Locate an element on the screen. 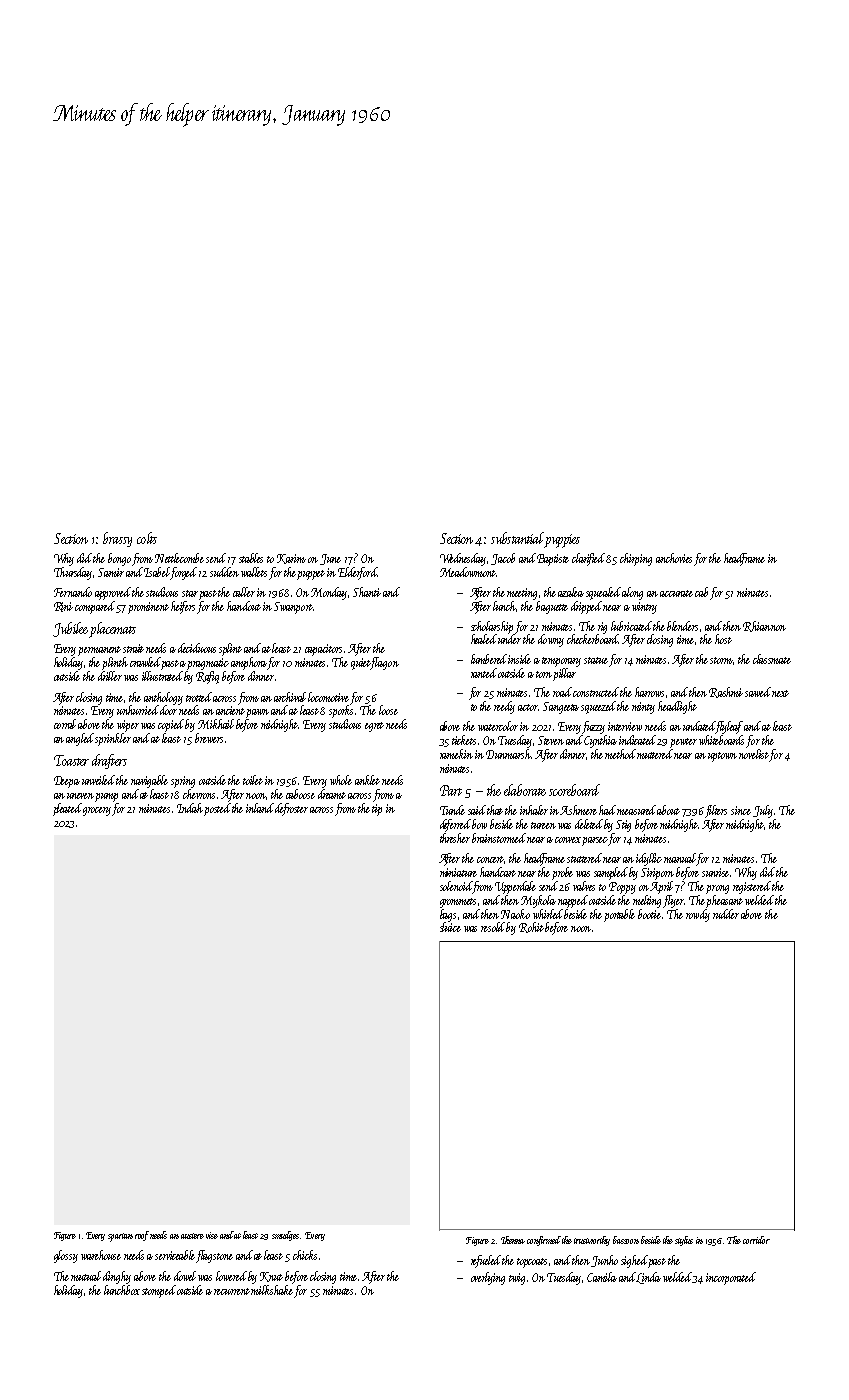 The height and width of the screenshot is (1400, 849). puppies is located at coordinates (562, 541).
